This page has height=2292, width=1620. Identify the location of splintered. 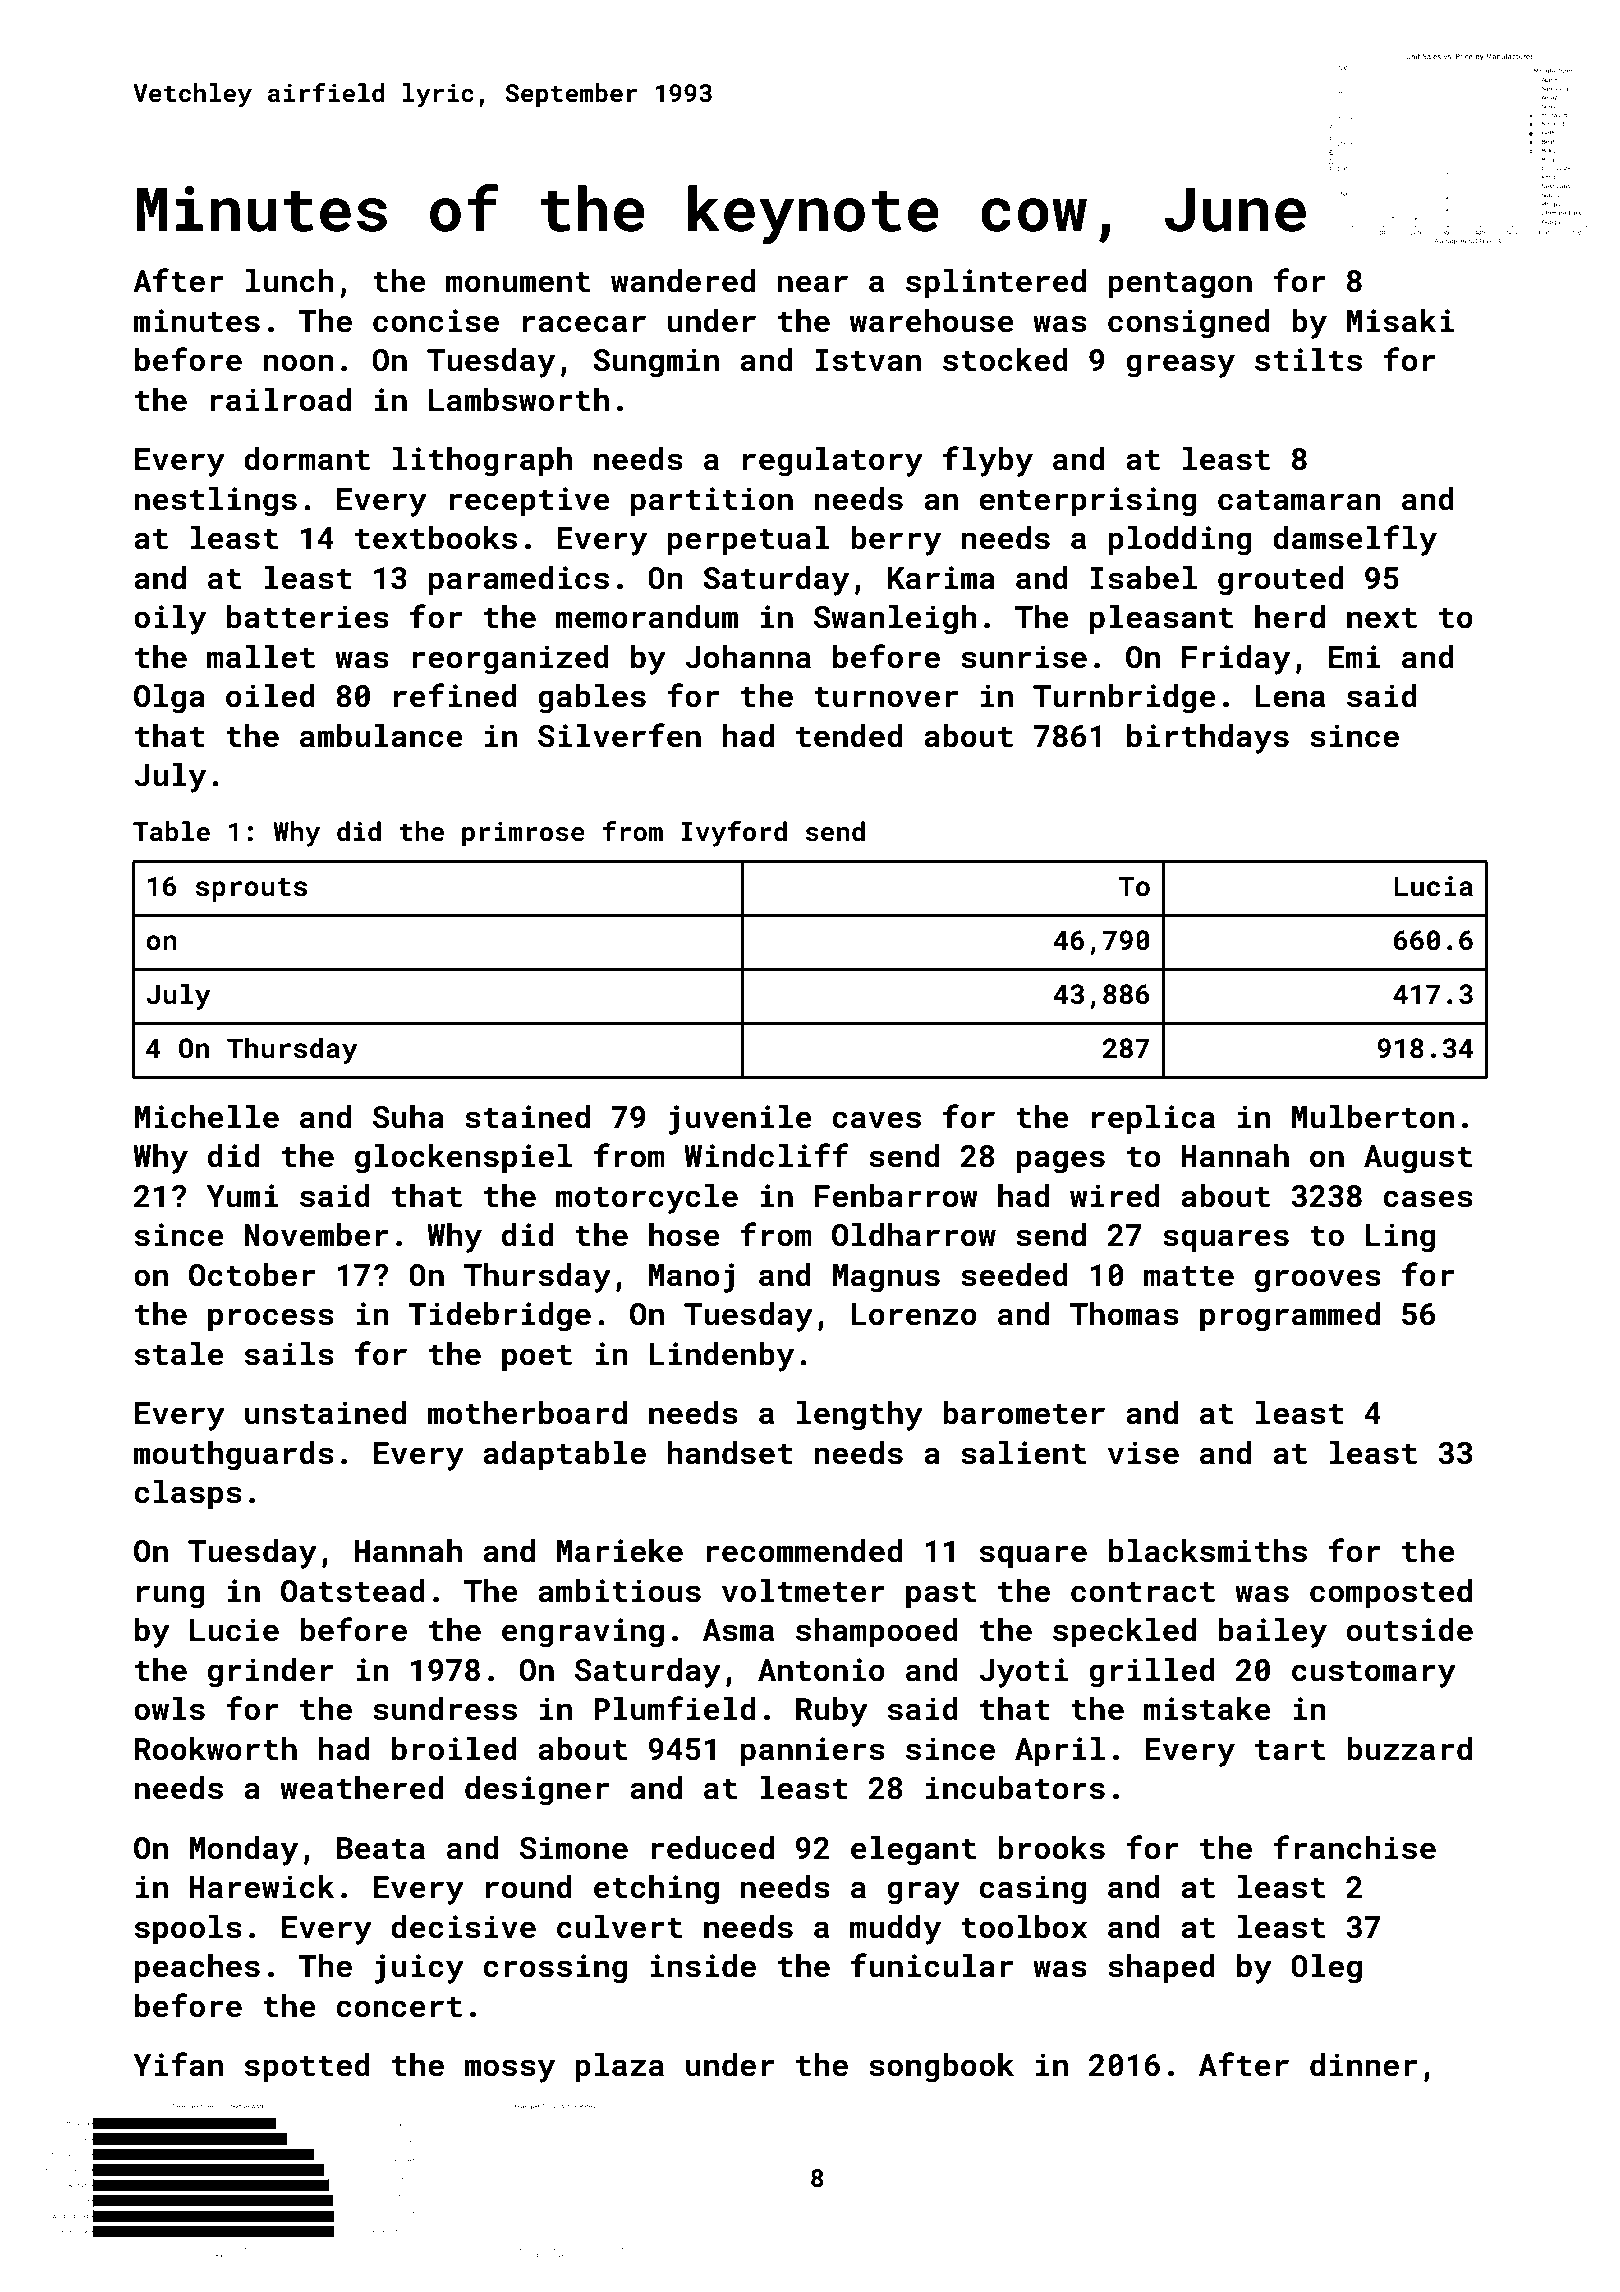
(996, 283).
